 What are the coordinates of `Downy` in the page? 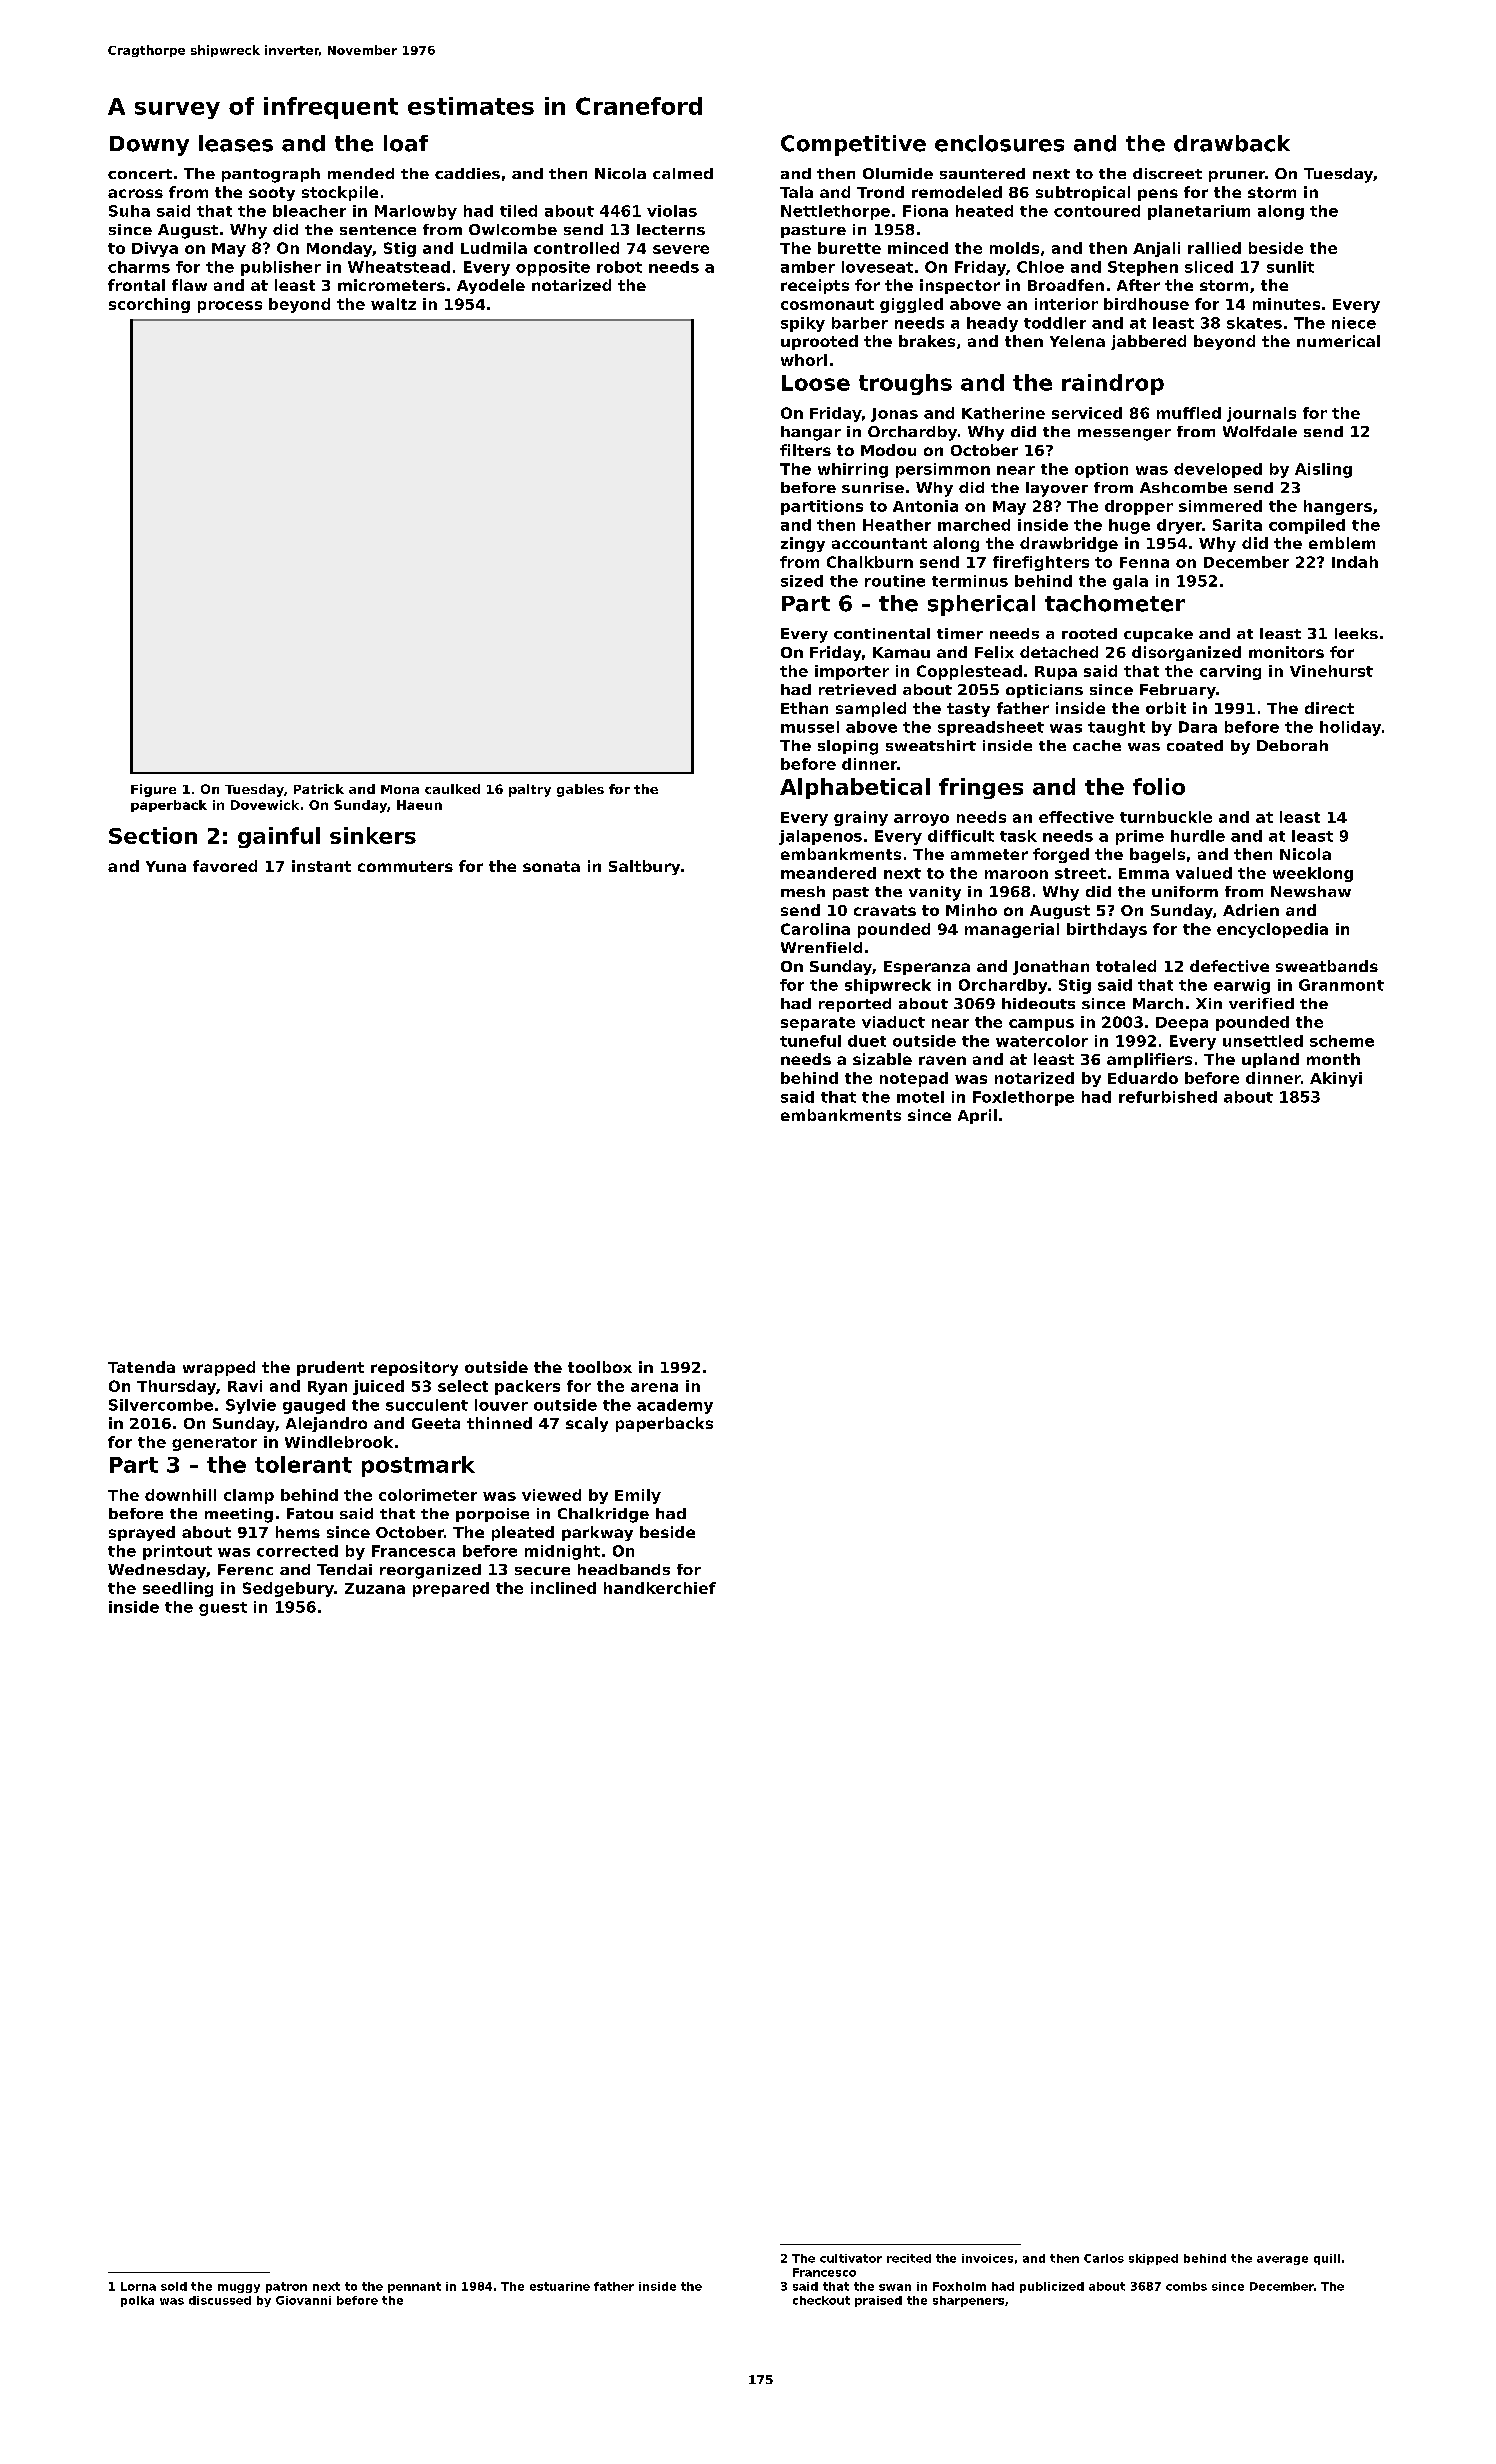 It's located at (149, 146).
